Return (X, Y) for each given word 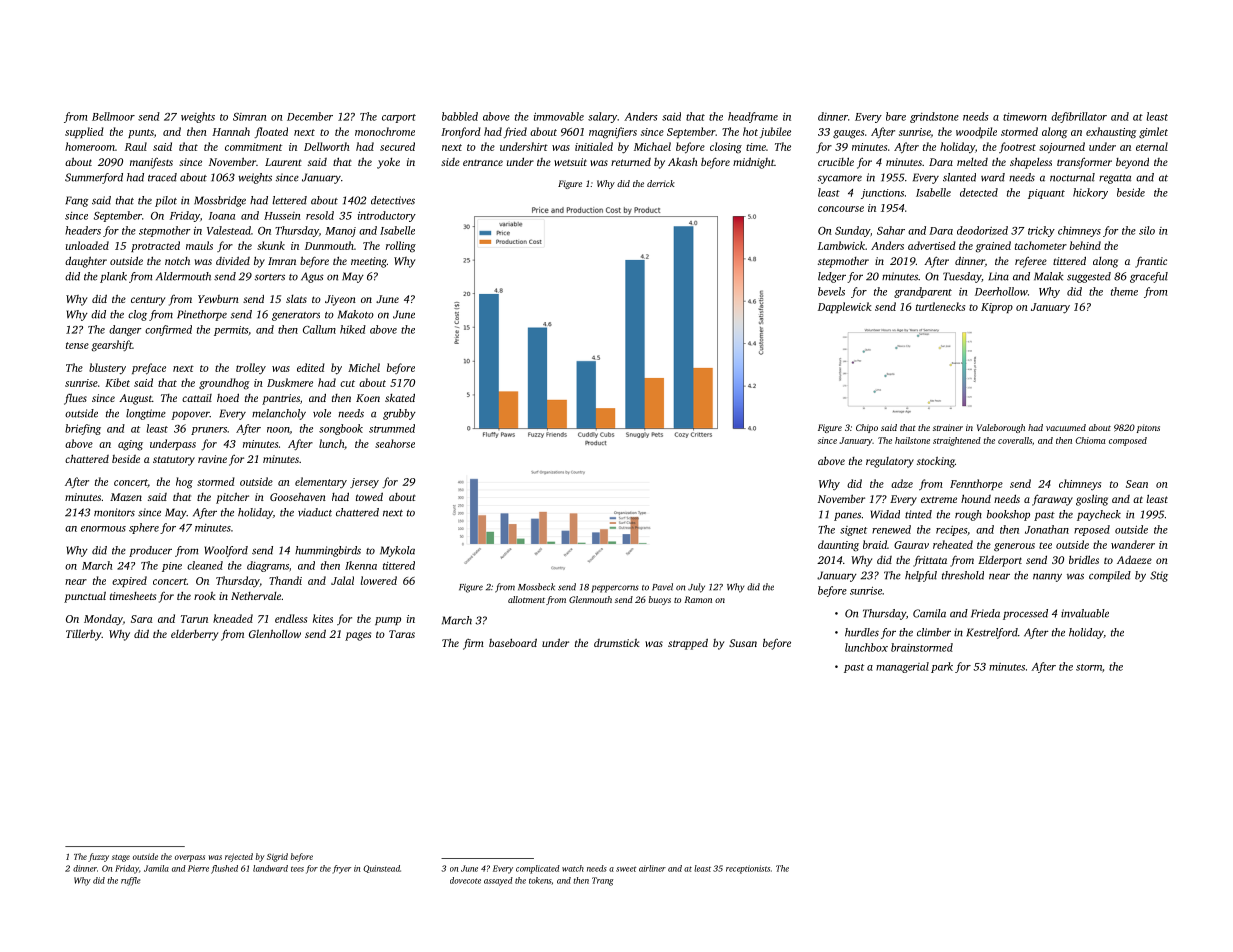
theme (1124, 291)
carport (399, 118)
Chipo (867, 428)
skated (400, 397)
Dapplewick (844, 307)
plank (113, 277)
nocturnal (1072, 177)
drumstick (616, 643)
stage (121, 858)
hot (750, 131)
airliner (652, 868)
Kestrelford (992, 633)
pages (358, 636)
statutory (174, 461)
